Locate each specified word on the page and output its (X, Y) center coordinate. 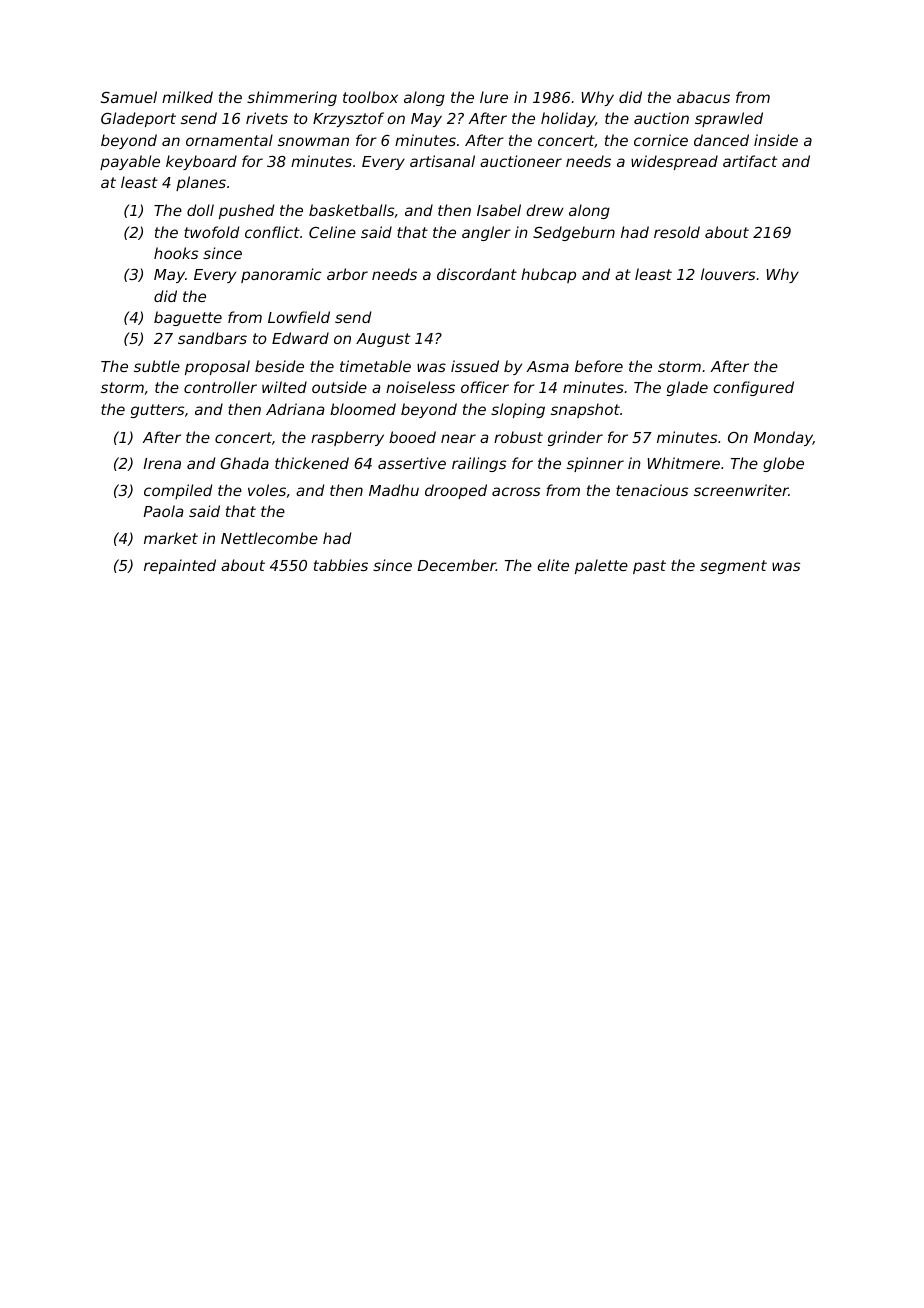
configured (753, 388)
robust (518, 437)
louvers (728, 274)
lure (494, 97)
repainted (180, 566)
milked (187, 97)
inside (776, 140)
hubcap (548, 275)
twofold (211, 232)
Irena (162, 463)
